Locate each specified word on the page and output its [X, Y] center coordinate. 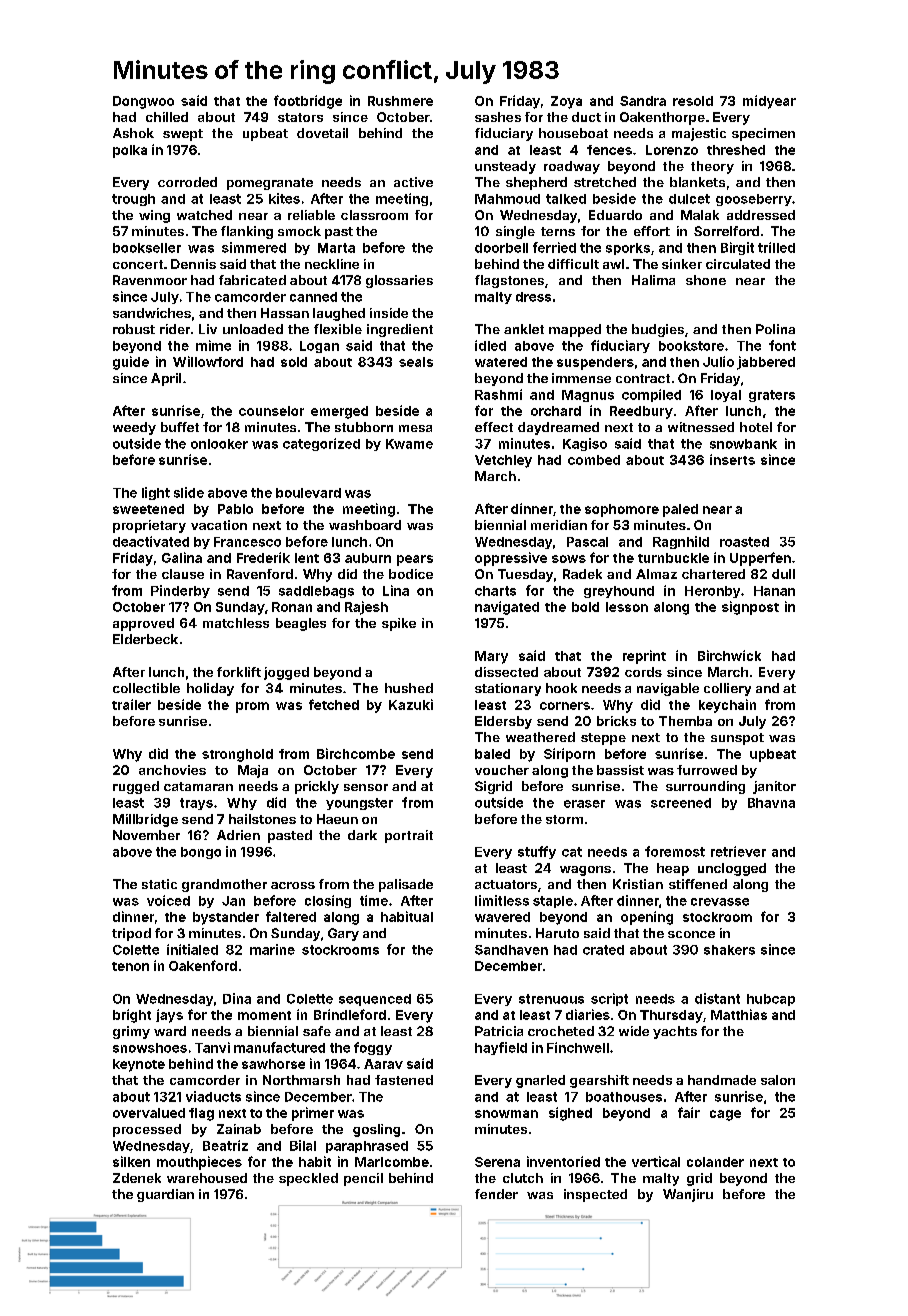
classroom [374, 215]
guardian [165, 1195]
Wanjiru [688, 1195]
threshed [736, 150]
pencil [363, 1179]
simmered [254, 247]
